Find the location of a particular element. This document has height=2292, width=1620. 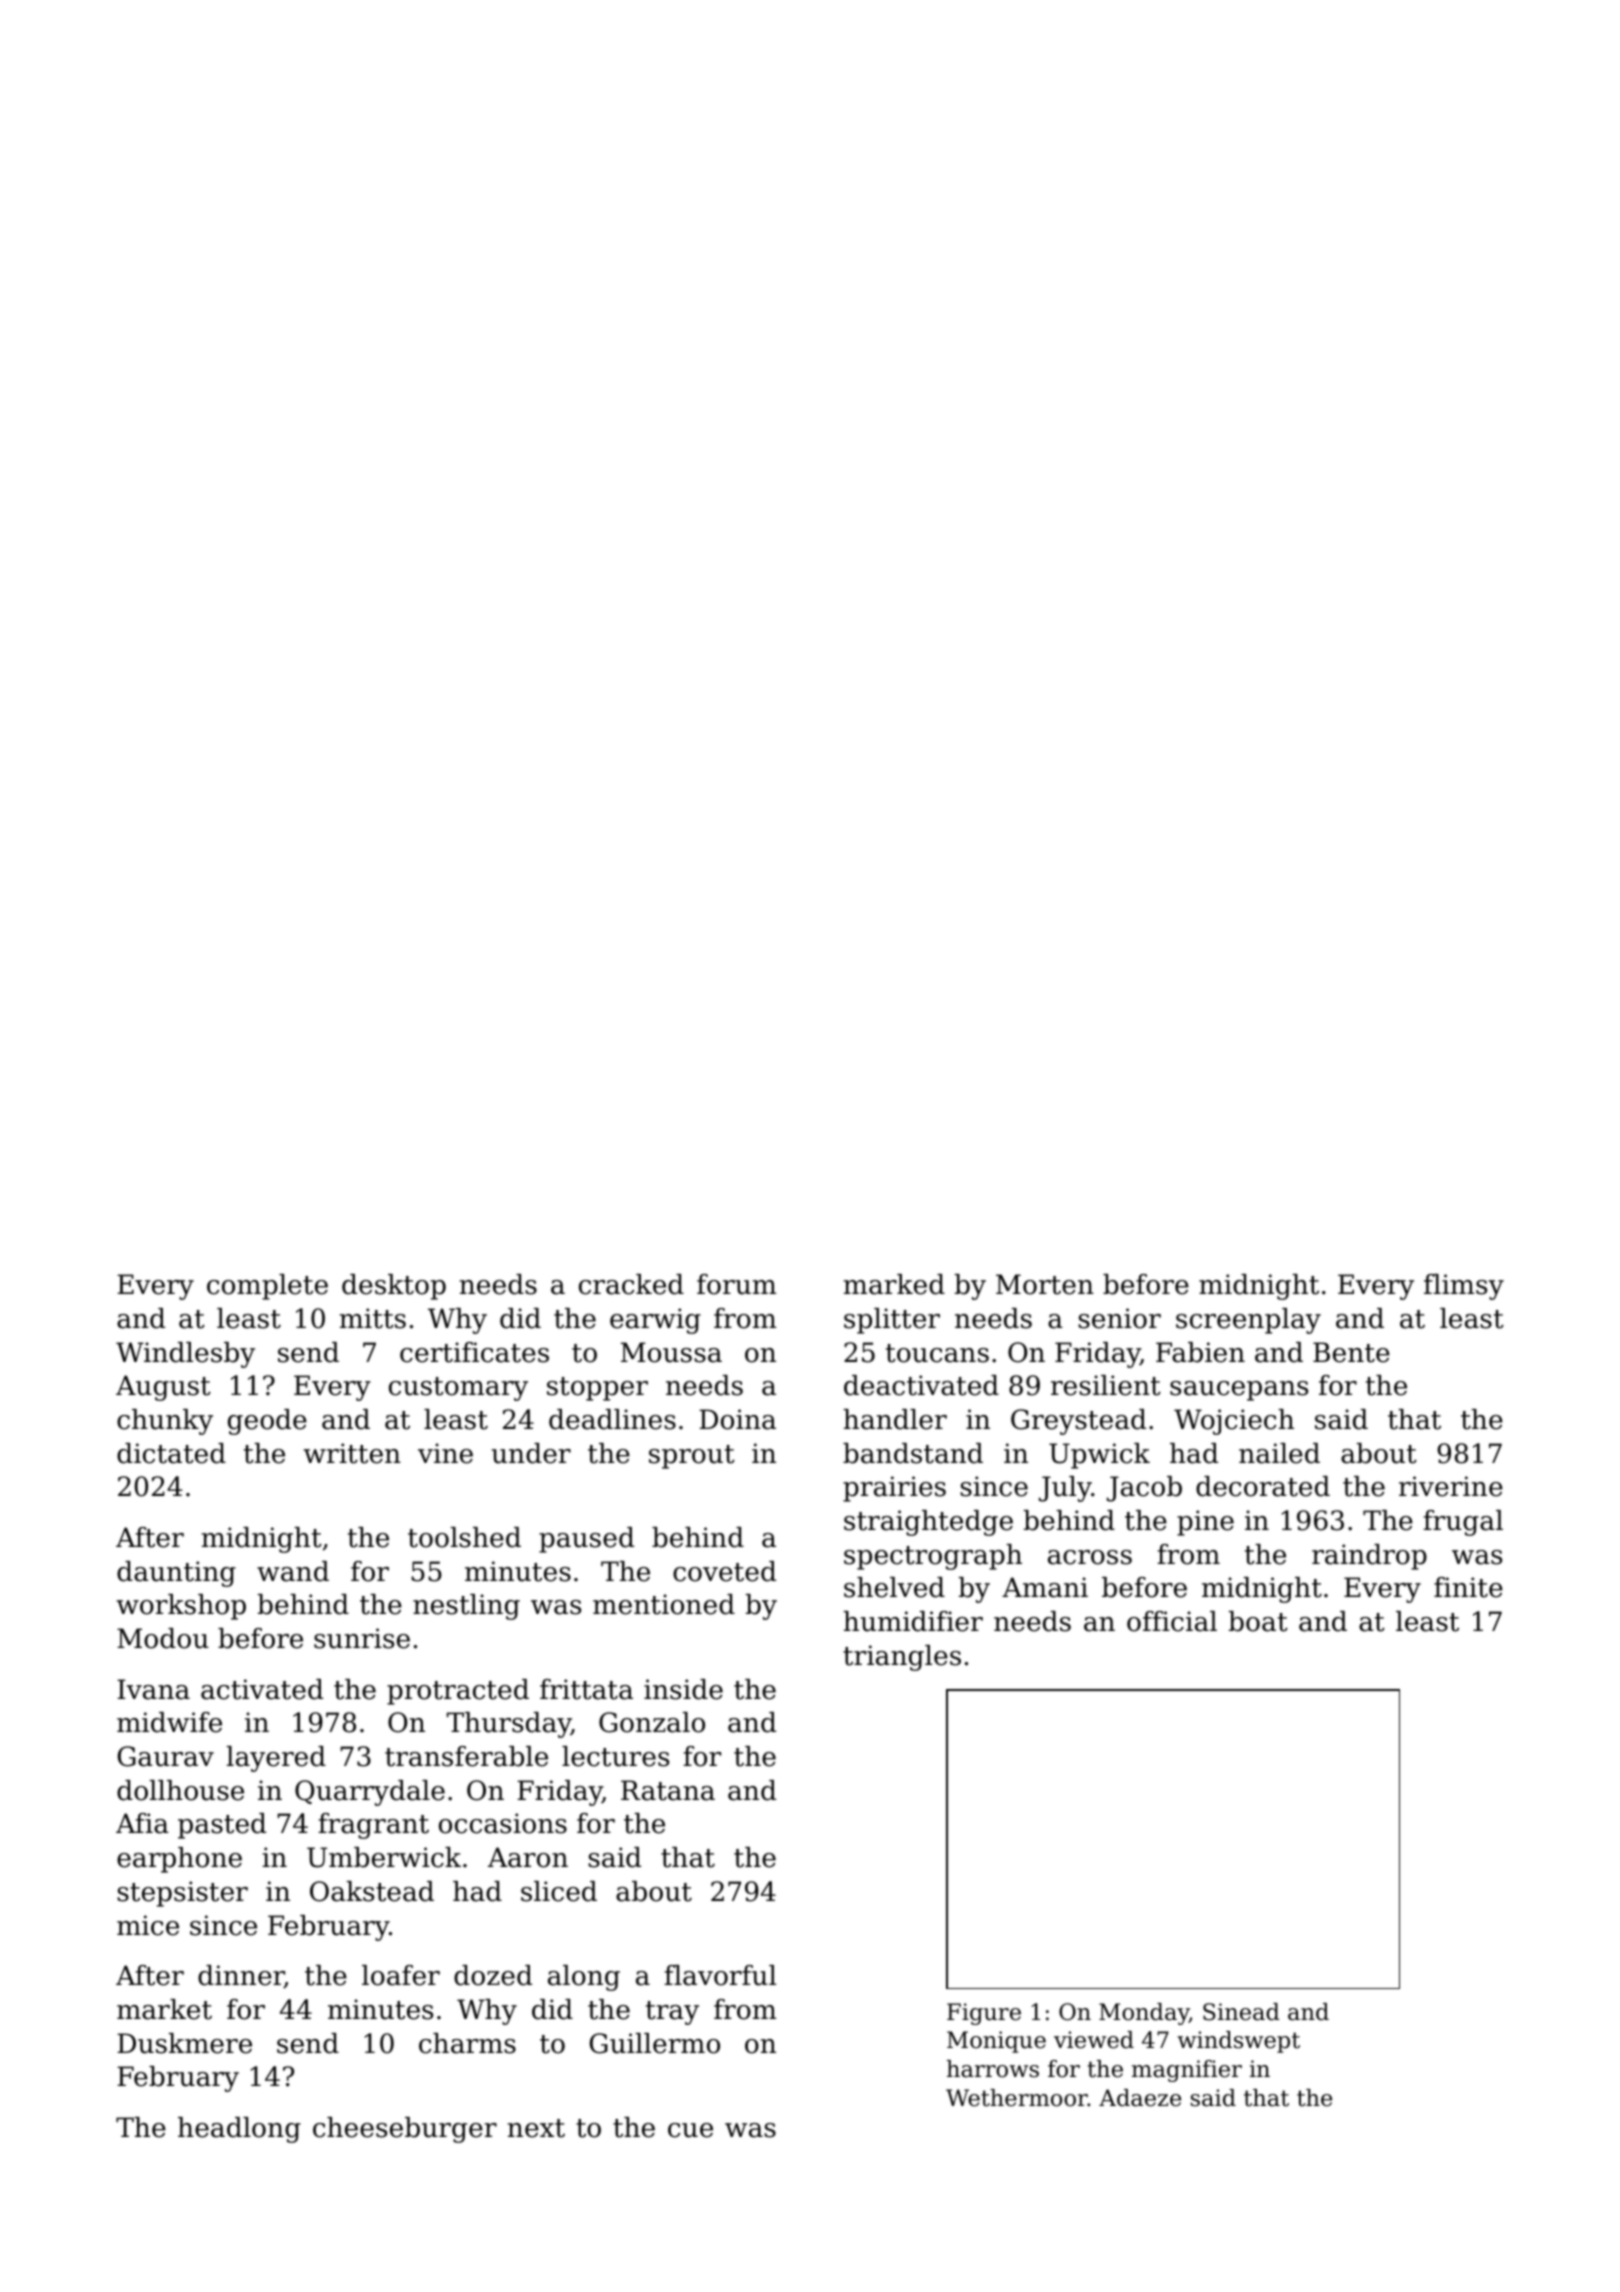

midwife is located at coordinates (169, 1722).
